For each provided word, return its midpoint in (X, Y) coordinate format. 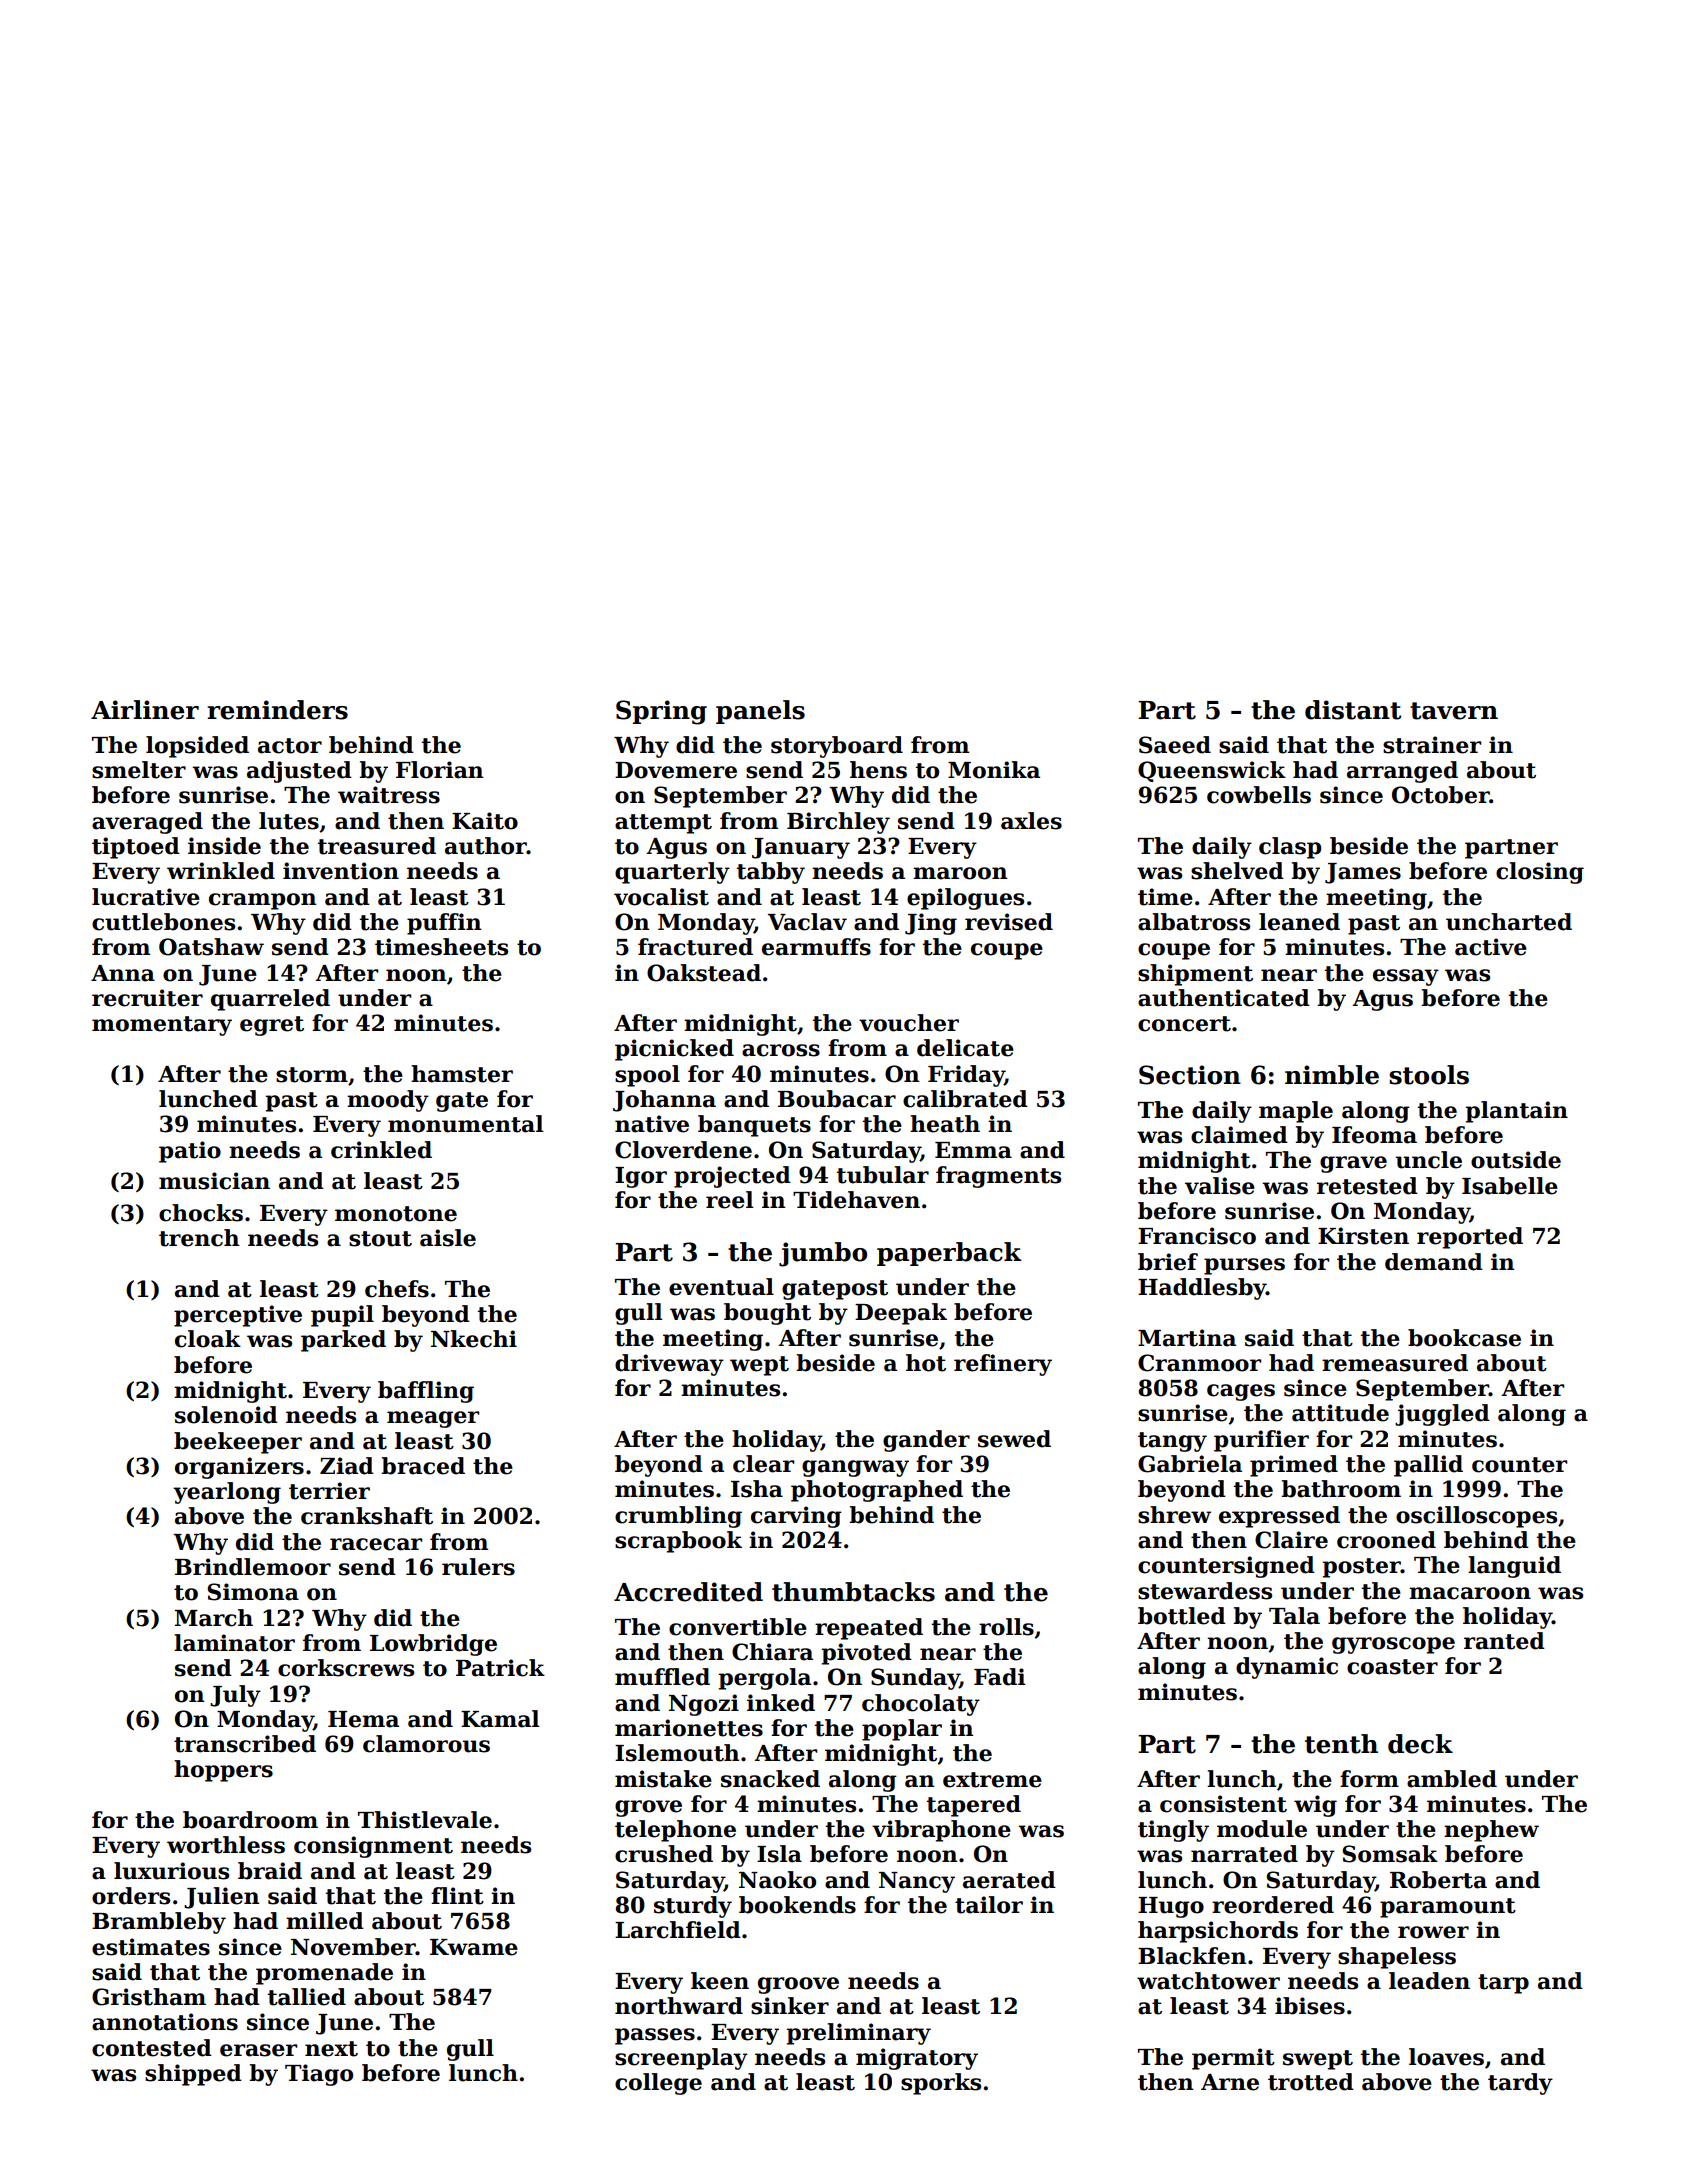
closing (1540, 873)
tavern (1454, 711)
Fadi (999, 1677)
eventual (721, 1287)
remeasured (1395, 1363)
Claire (1291, 1540)
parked (343, 1341)
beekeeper (238, 1443)
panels (760, 712)
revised (1009, 922)
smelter (139, 770)
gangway (855, 1468)
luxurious (171, 1871)
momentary (162, 1026)
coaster (1392, 1667)
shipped (193, 2075)
